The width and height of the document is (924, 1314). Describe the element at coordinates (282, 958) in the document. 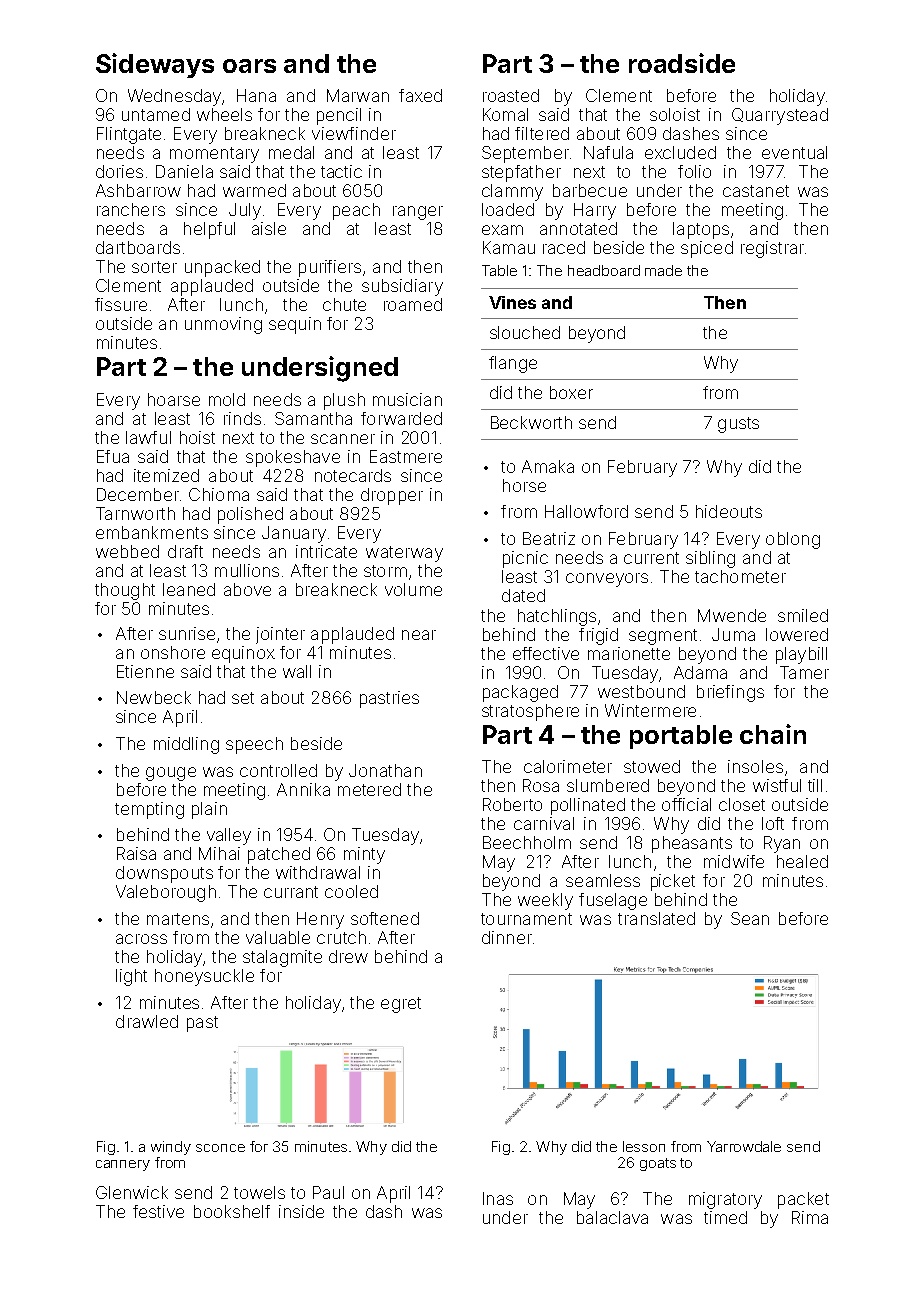

I see `stalagmite` at that location.
